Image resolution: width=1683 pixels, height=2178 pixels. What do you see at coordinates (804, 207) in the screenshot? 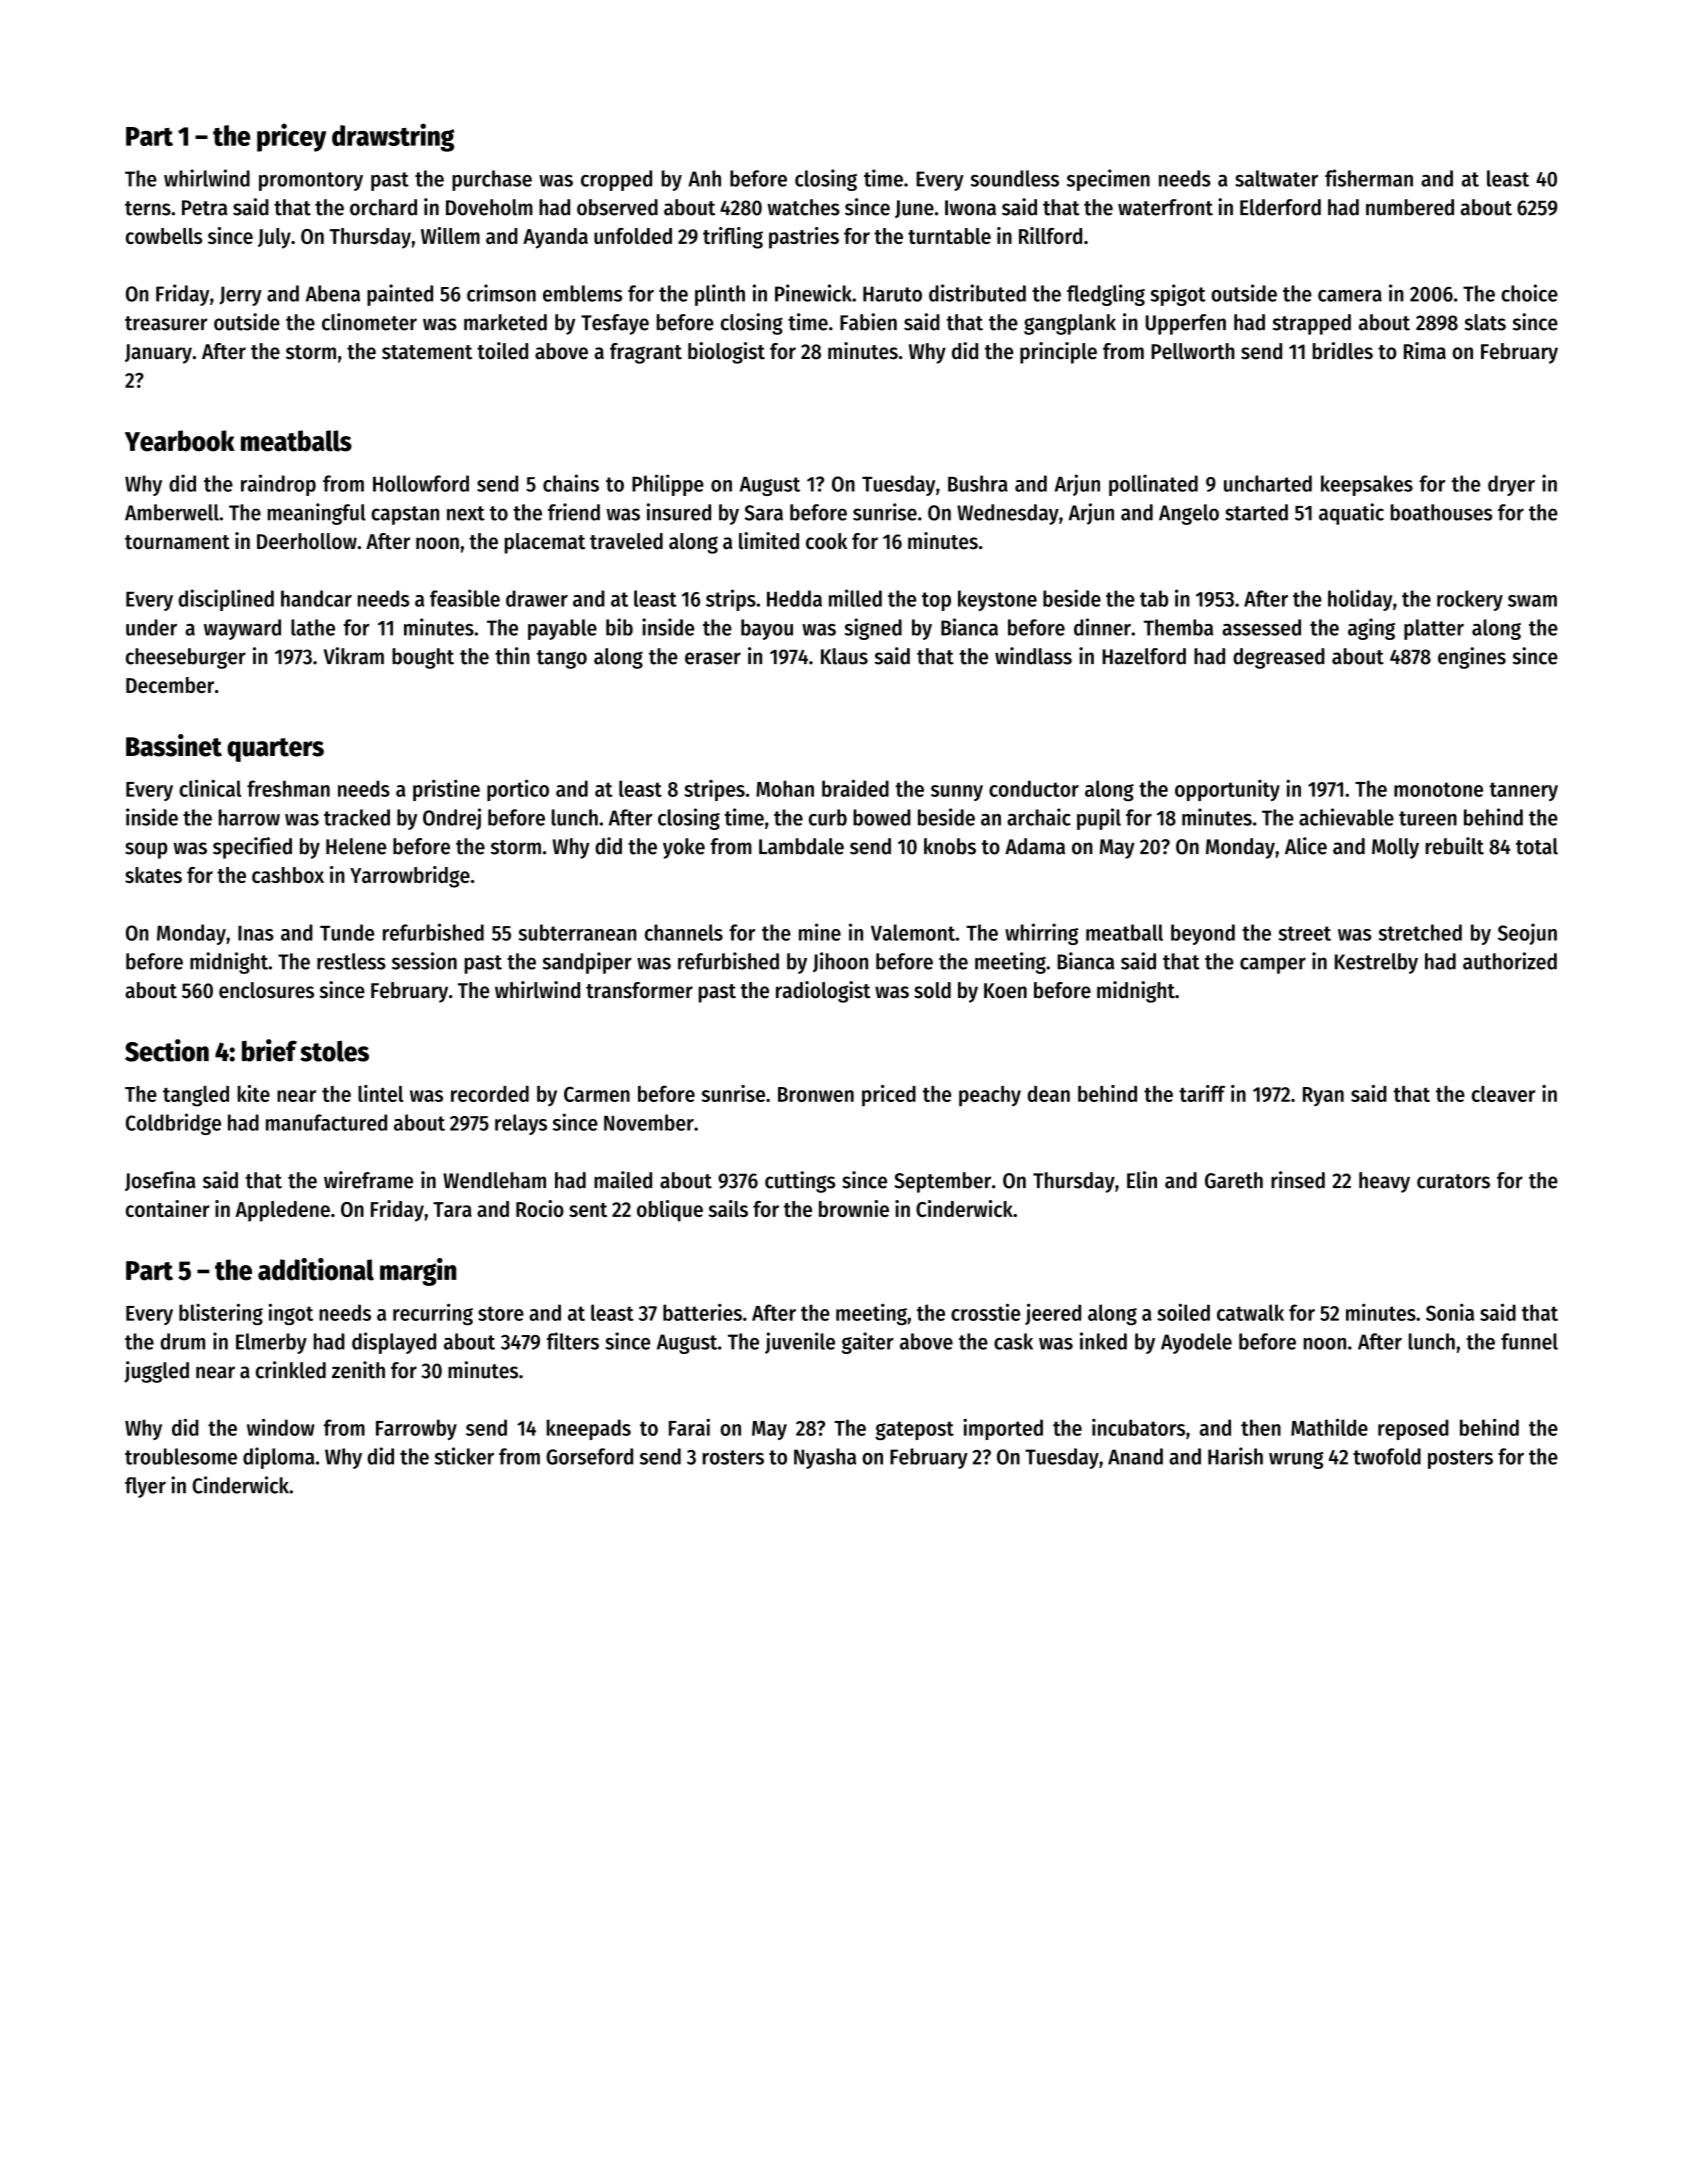
I see `watches` at bounding box center [804, 207].
